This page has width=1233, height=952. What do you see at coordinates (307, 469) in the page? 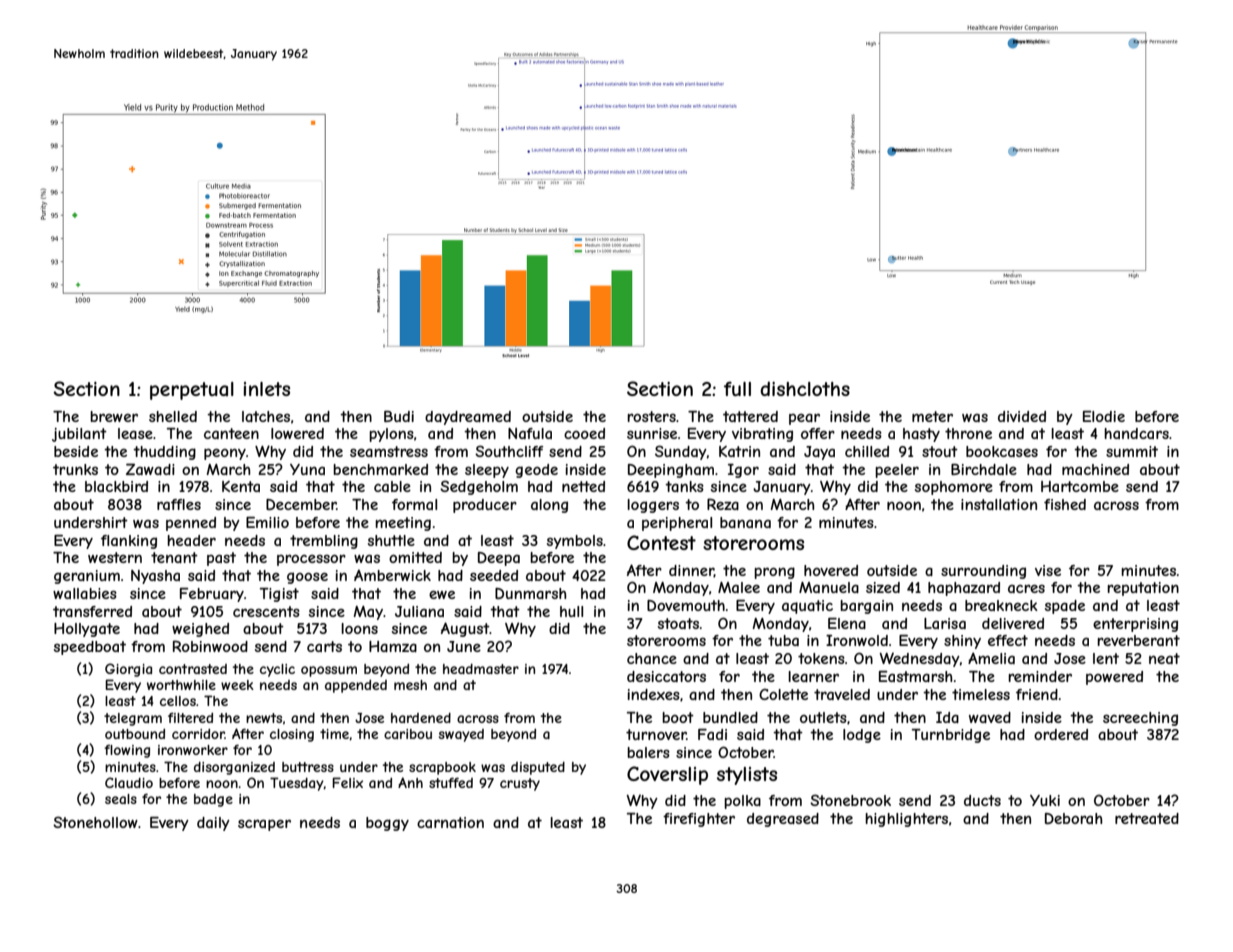
I see `Yuna` at bounding box center [307, 469].
